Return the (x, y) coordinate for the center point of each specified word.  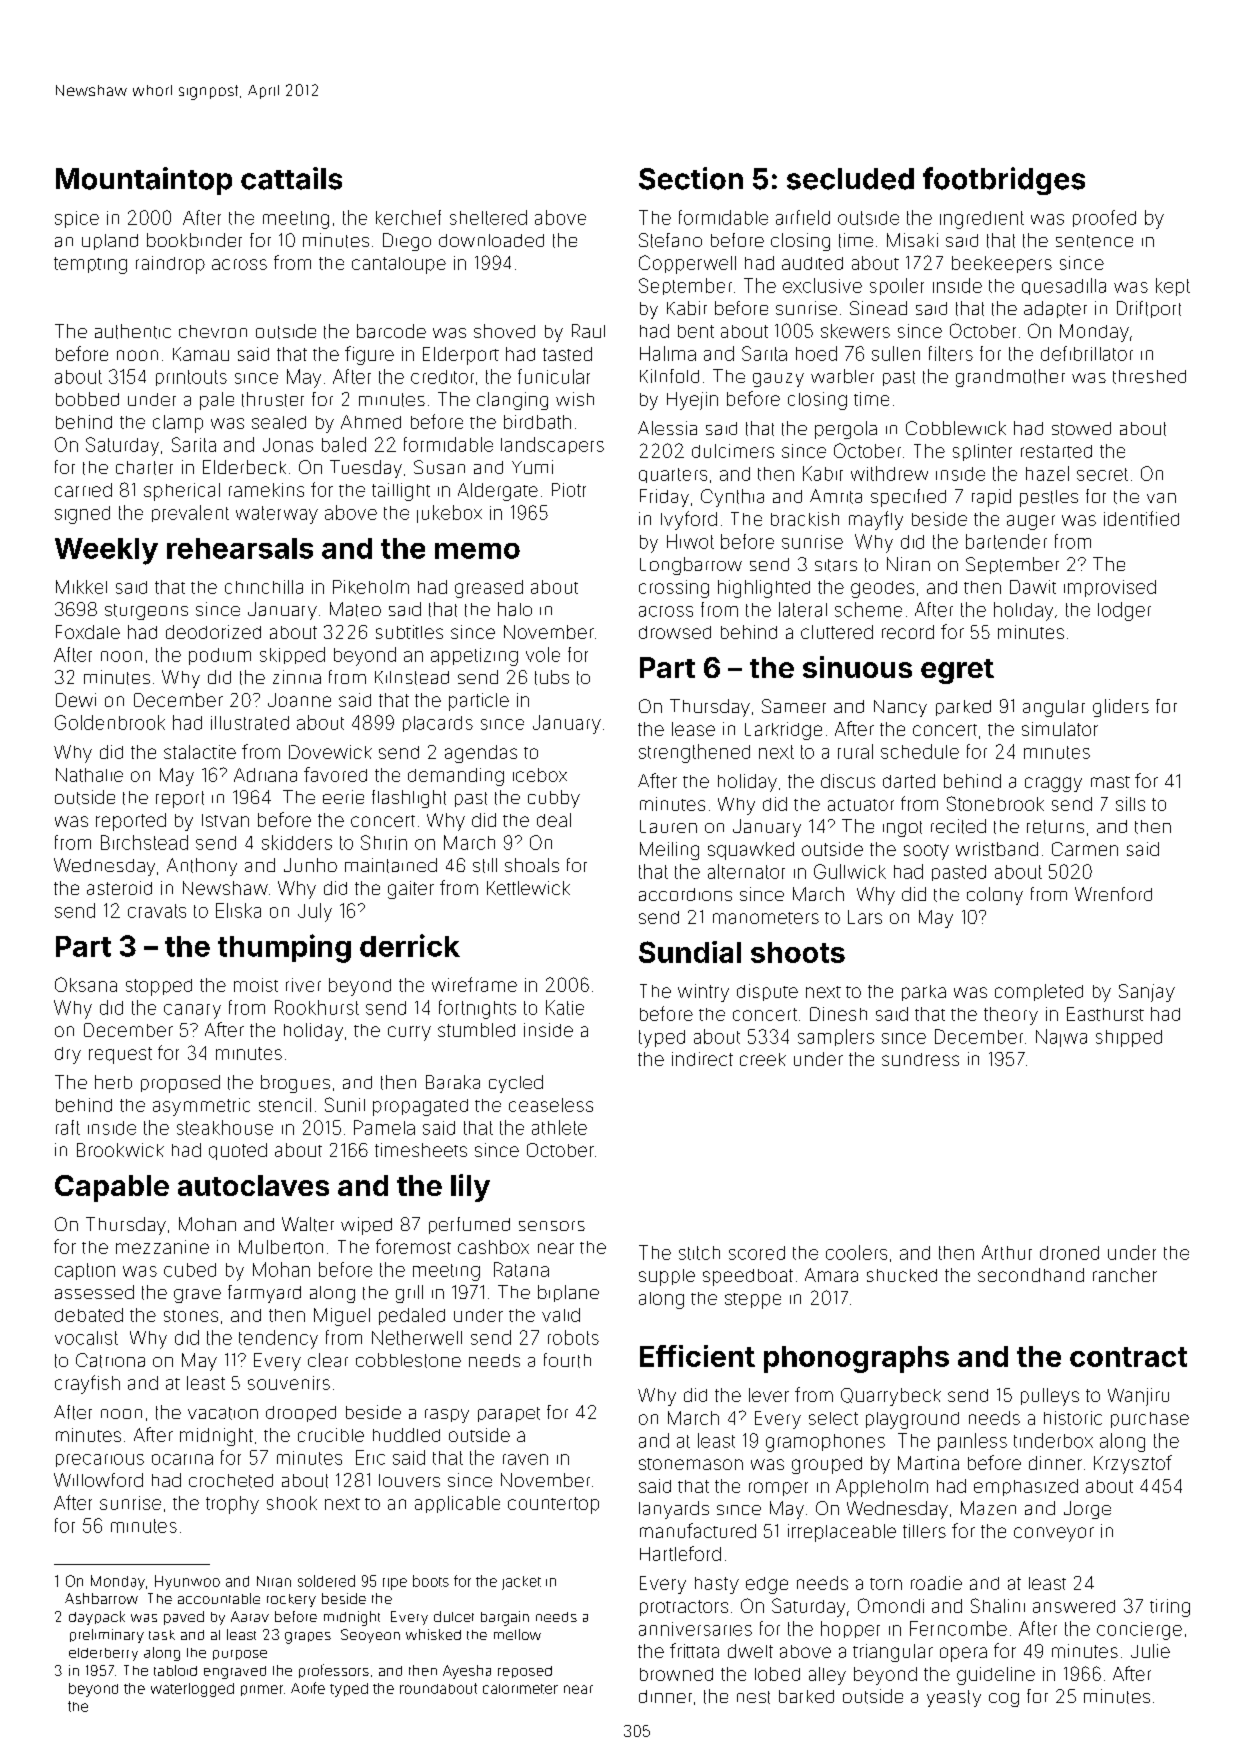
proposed (180, 1084)
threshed (1149, 377)
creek (763, 1059)
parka (924, 993)
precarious (100, 1460)
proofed (1104, 218)
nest (753, 1697)
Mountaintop (144, 181)
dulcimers (733, 451)
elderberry (103, 1654)
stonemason (691, 1464)
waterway (277, 515)
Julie (1150, 1651)
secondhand (1031, 1275)
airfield (803, 217)
